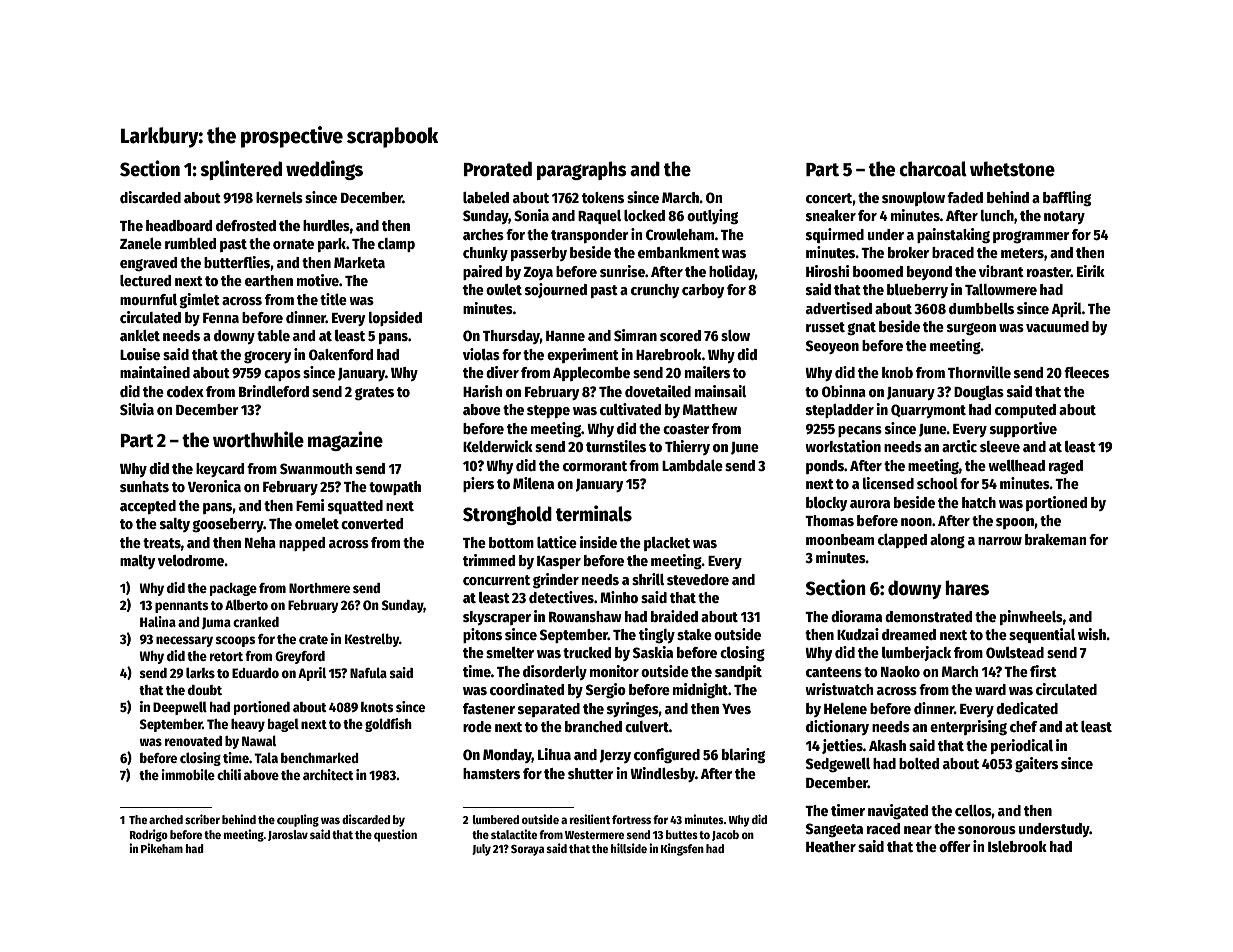  Describe the element at coordinates (720, 391) in the page. I see `mainsail` at that location.
